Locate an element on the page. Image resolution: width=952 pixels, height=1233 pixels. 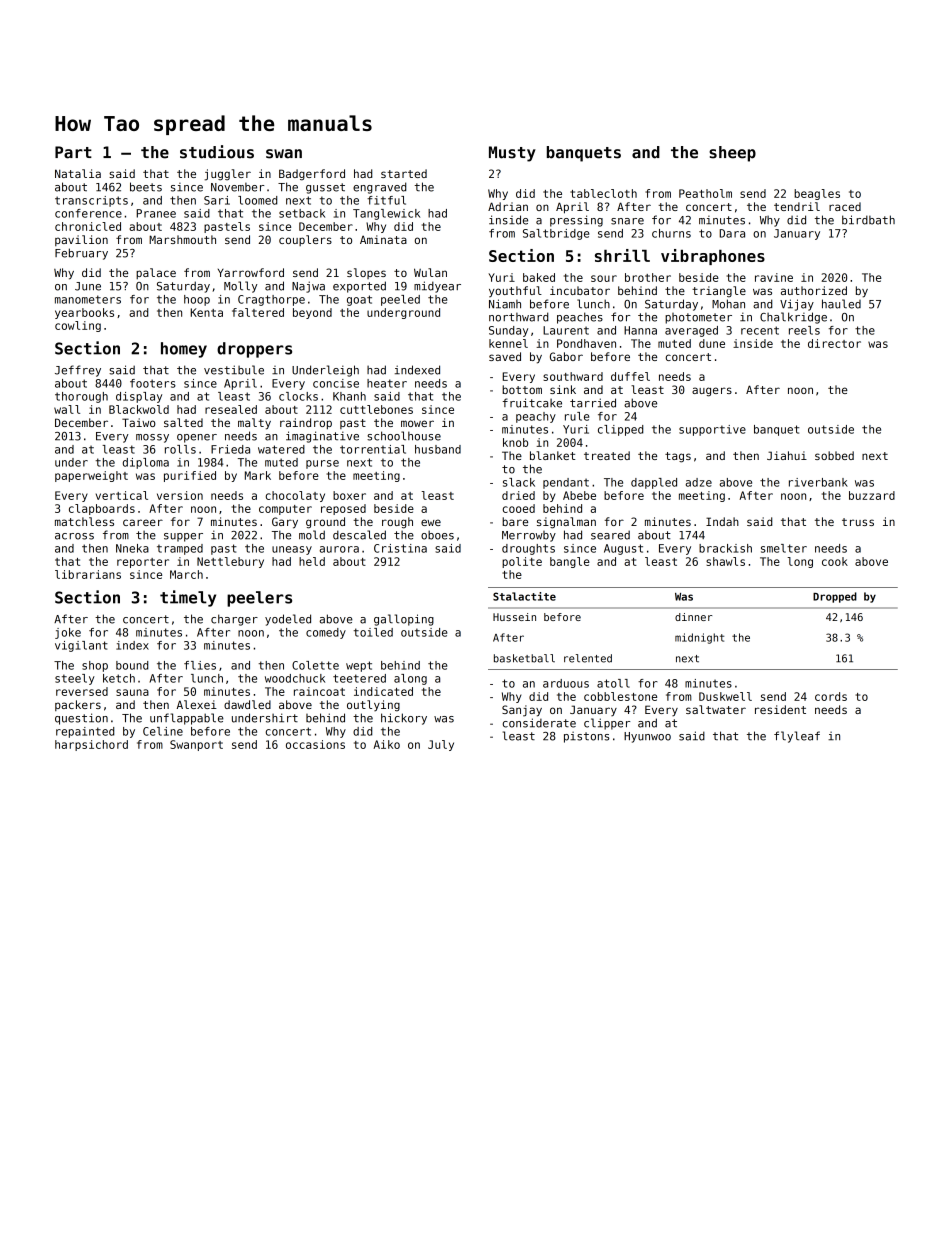
loomed is located at coordinates (257, 200).
